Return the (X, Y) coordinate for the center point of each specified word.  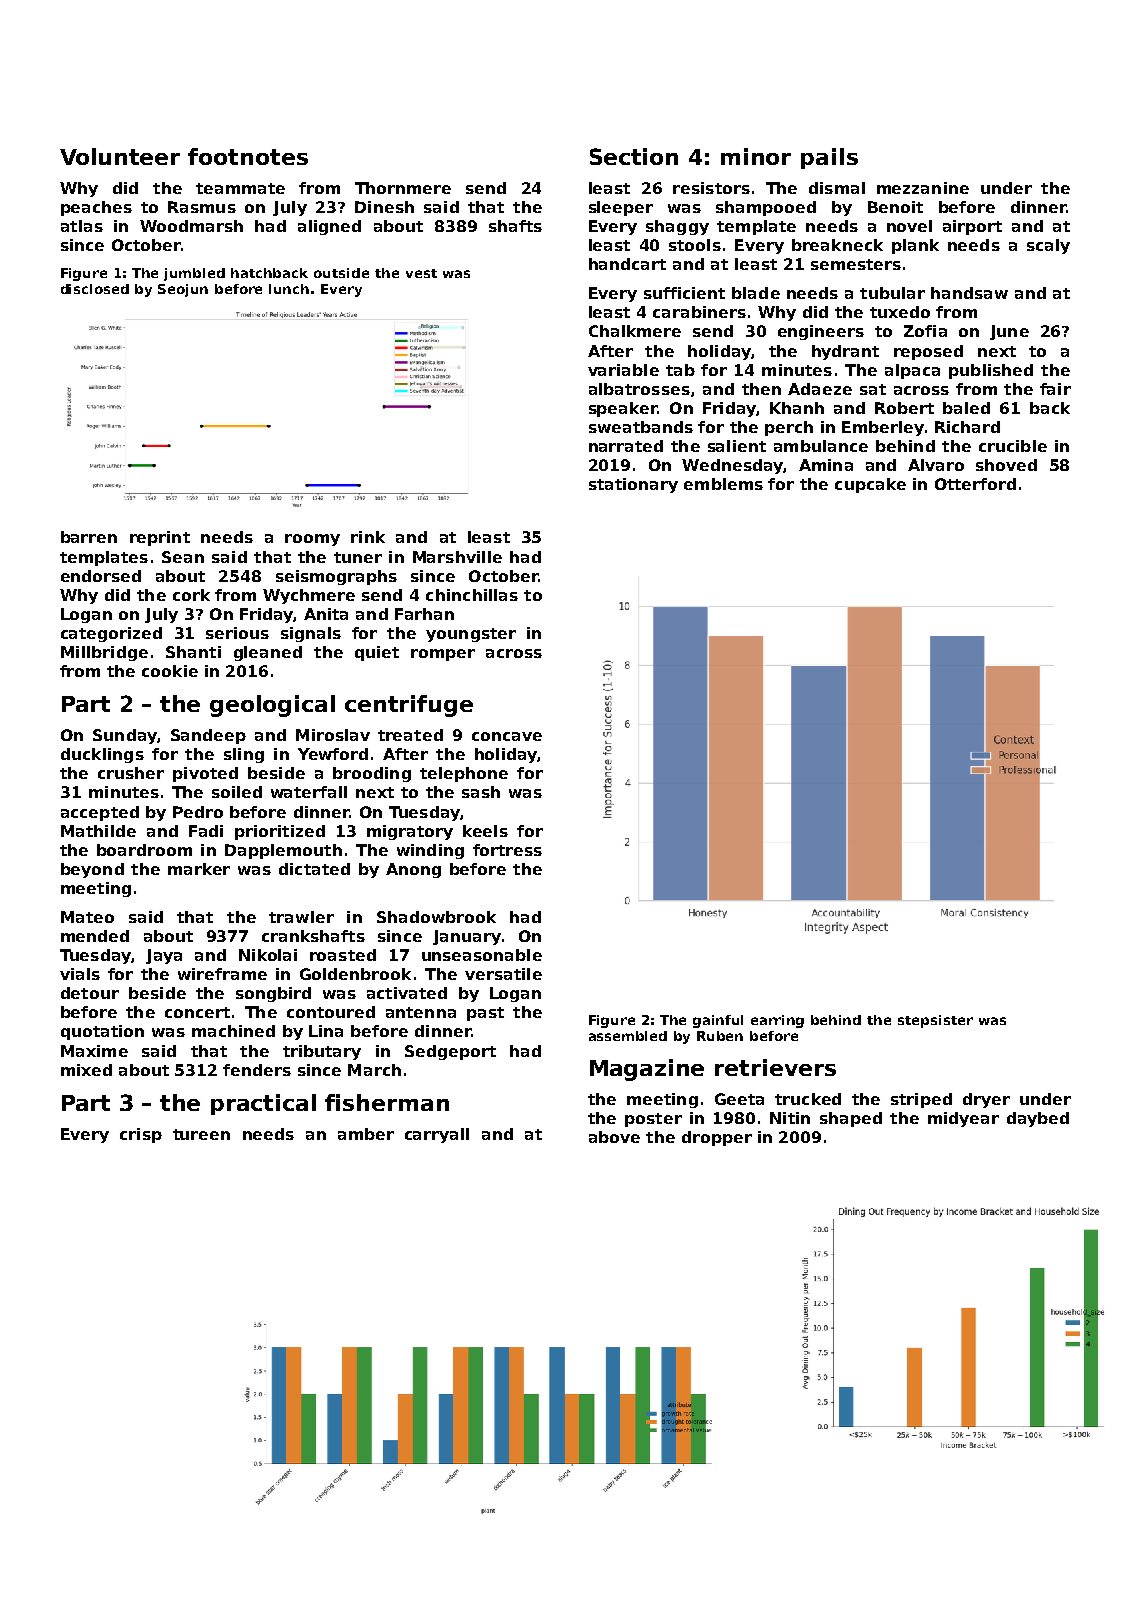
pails (829, 158)
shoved (1006, 465)
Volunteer (120, 156)
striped (921, 1100)
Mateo (87, 917)
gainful (718, 1021)
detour (90, 993)
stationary (633, 485)
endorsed (101, 576)
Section (634, 156)
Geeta (739, 1099)
